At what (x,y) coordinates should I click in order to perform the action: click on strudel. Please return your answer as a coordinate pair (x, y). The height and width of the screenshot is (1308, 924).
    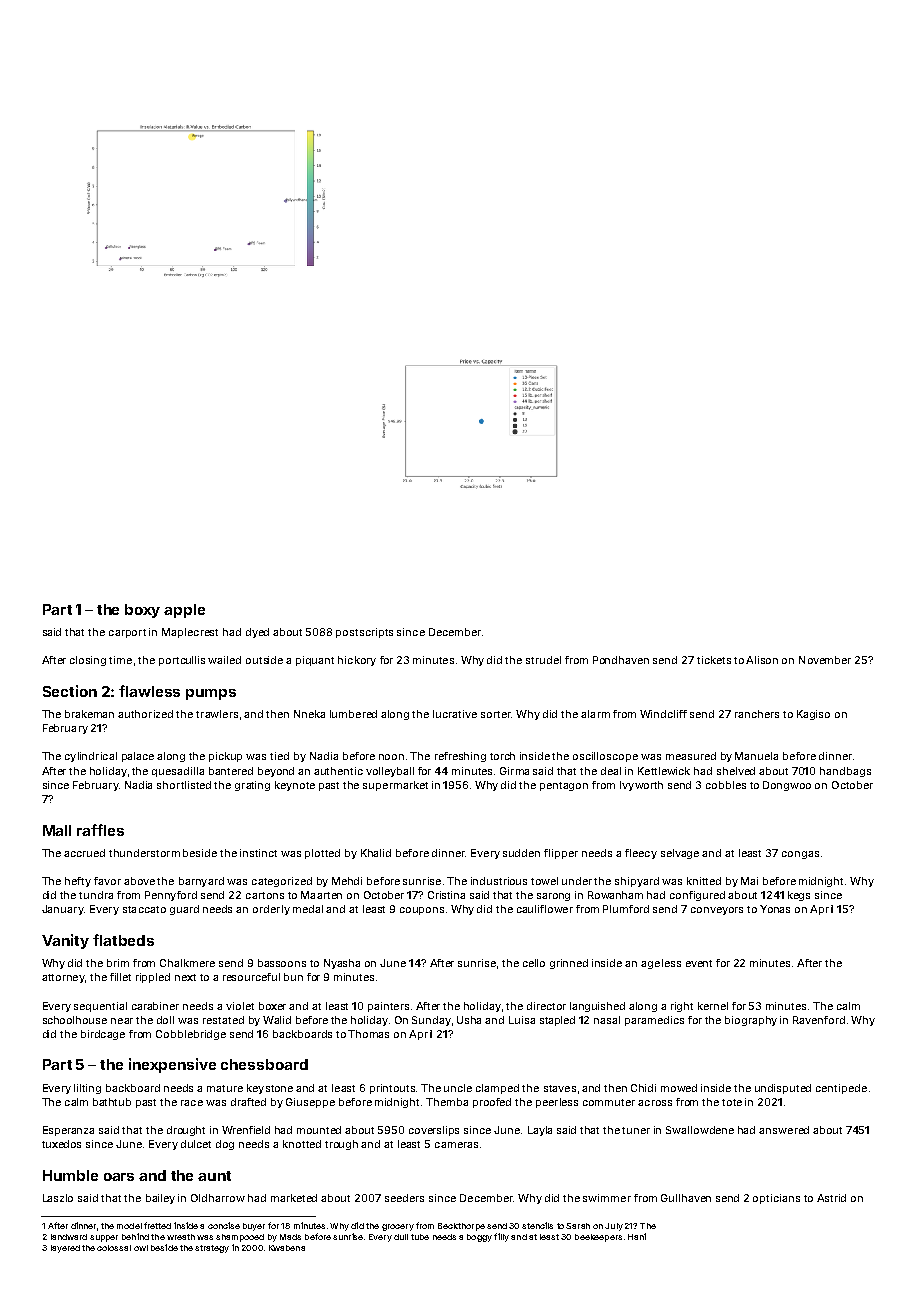
    Looking at the image, I should click on (543, 660).
